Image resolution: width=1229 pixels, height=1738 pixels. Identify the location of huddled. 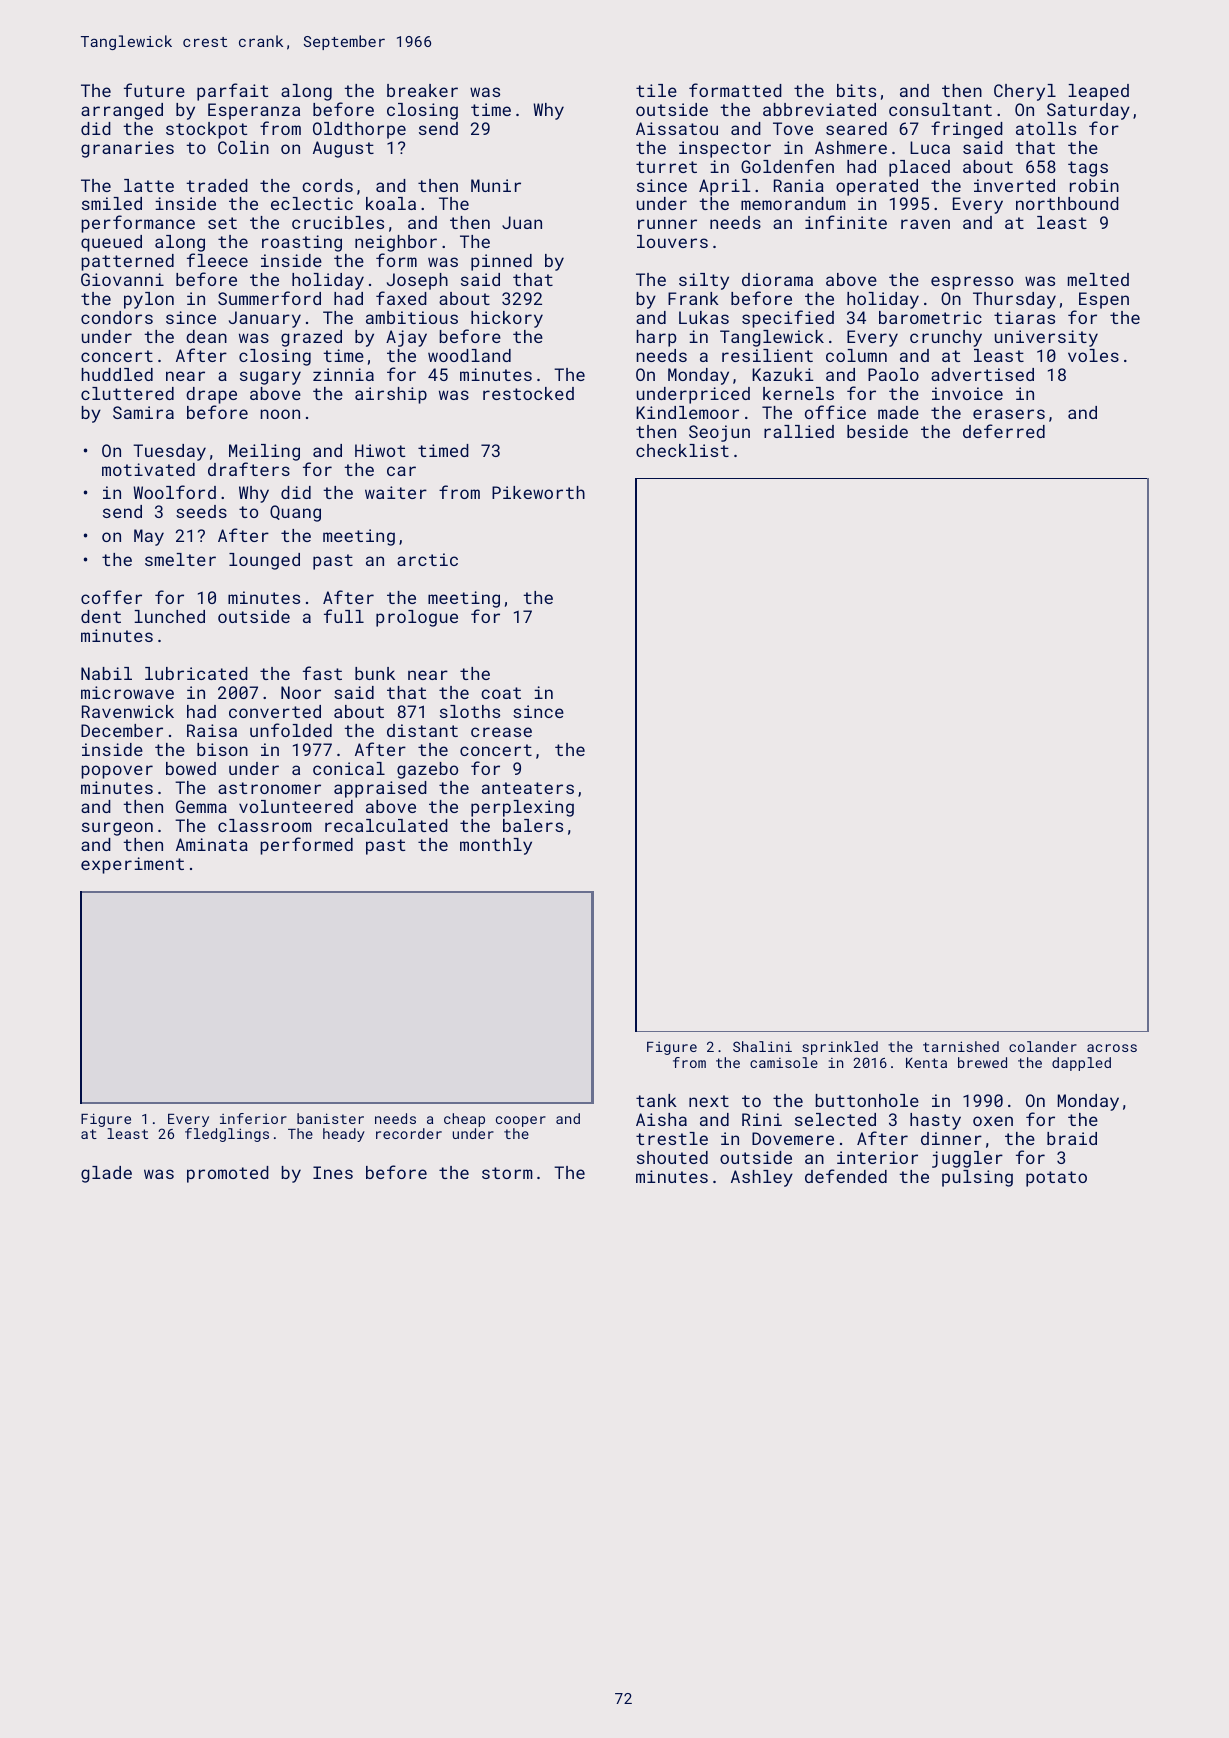
(117, 374).
